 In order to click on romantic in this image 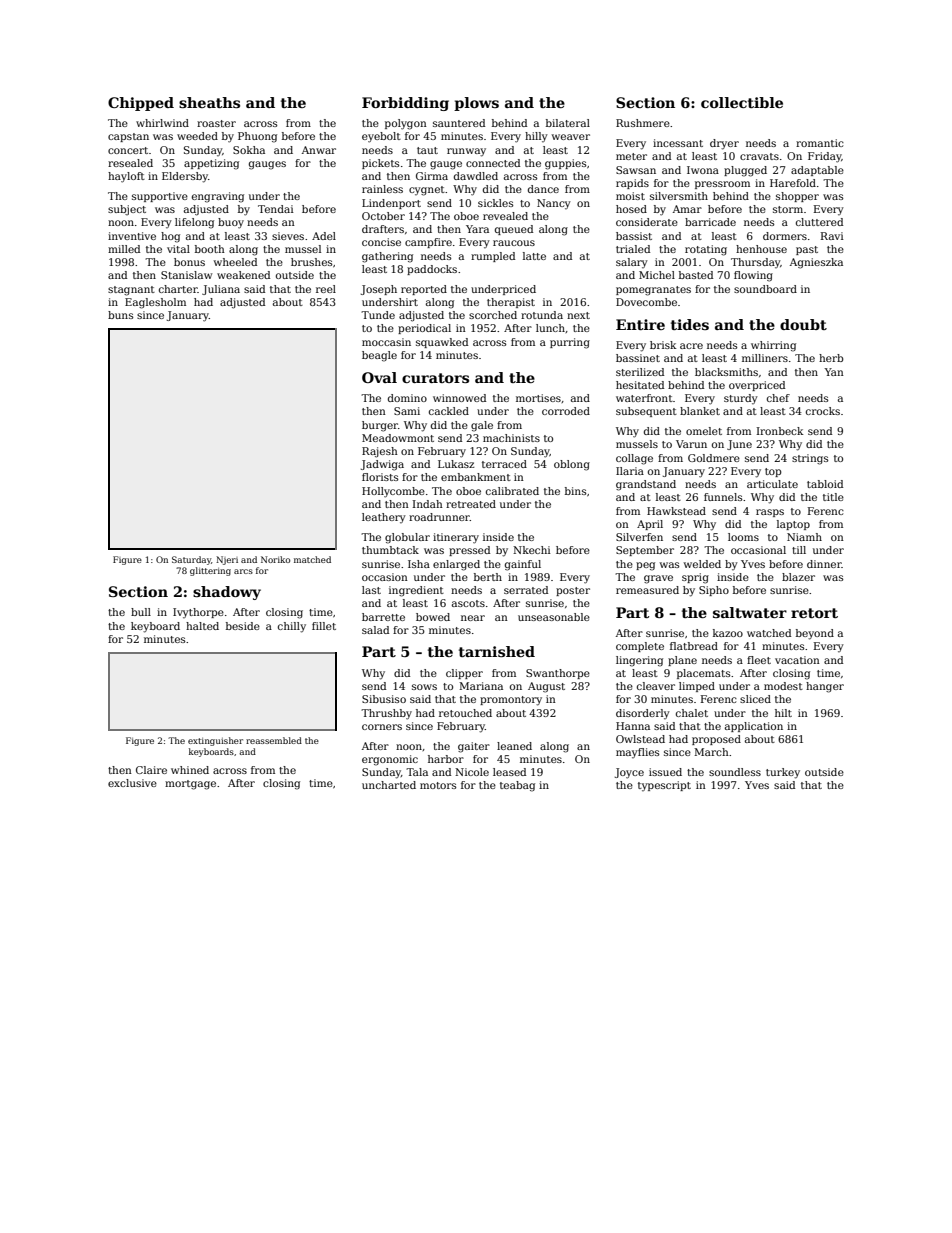, I will do `click(820, 143)`.
